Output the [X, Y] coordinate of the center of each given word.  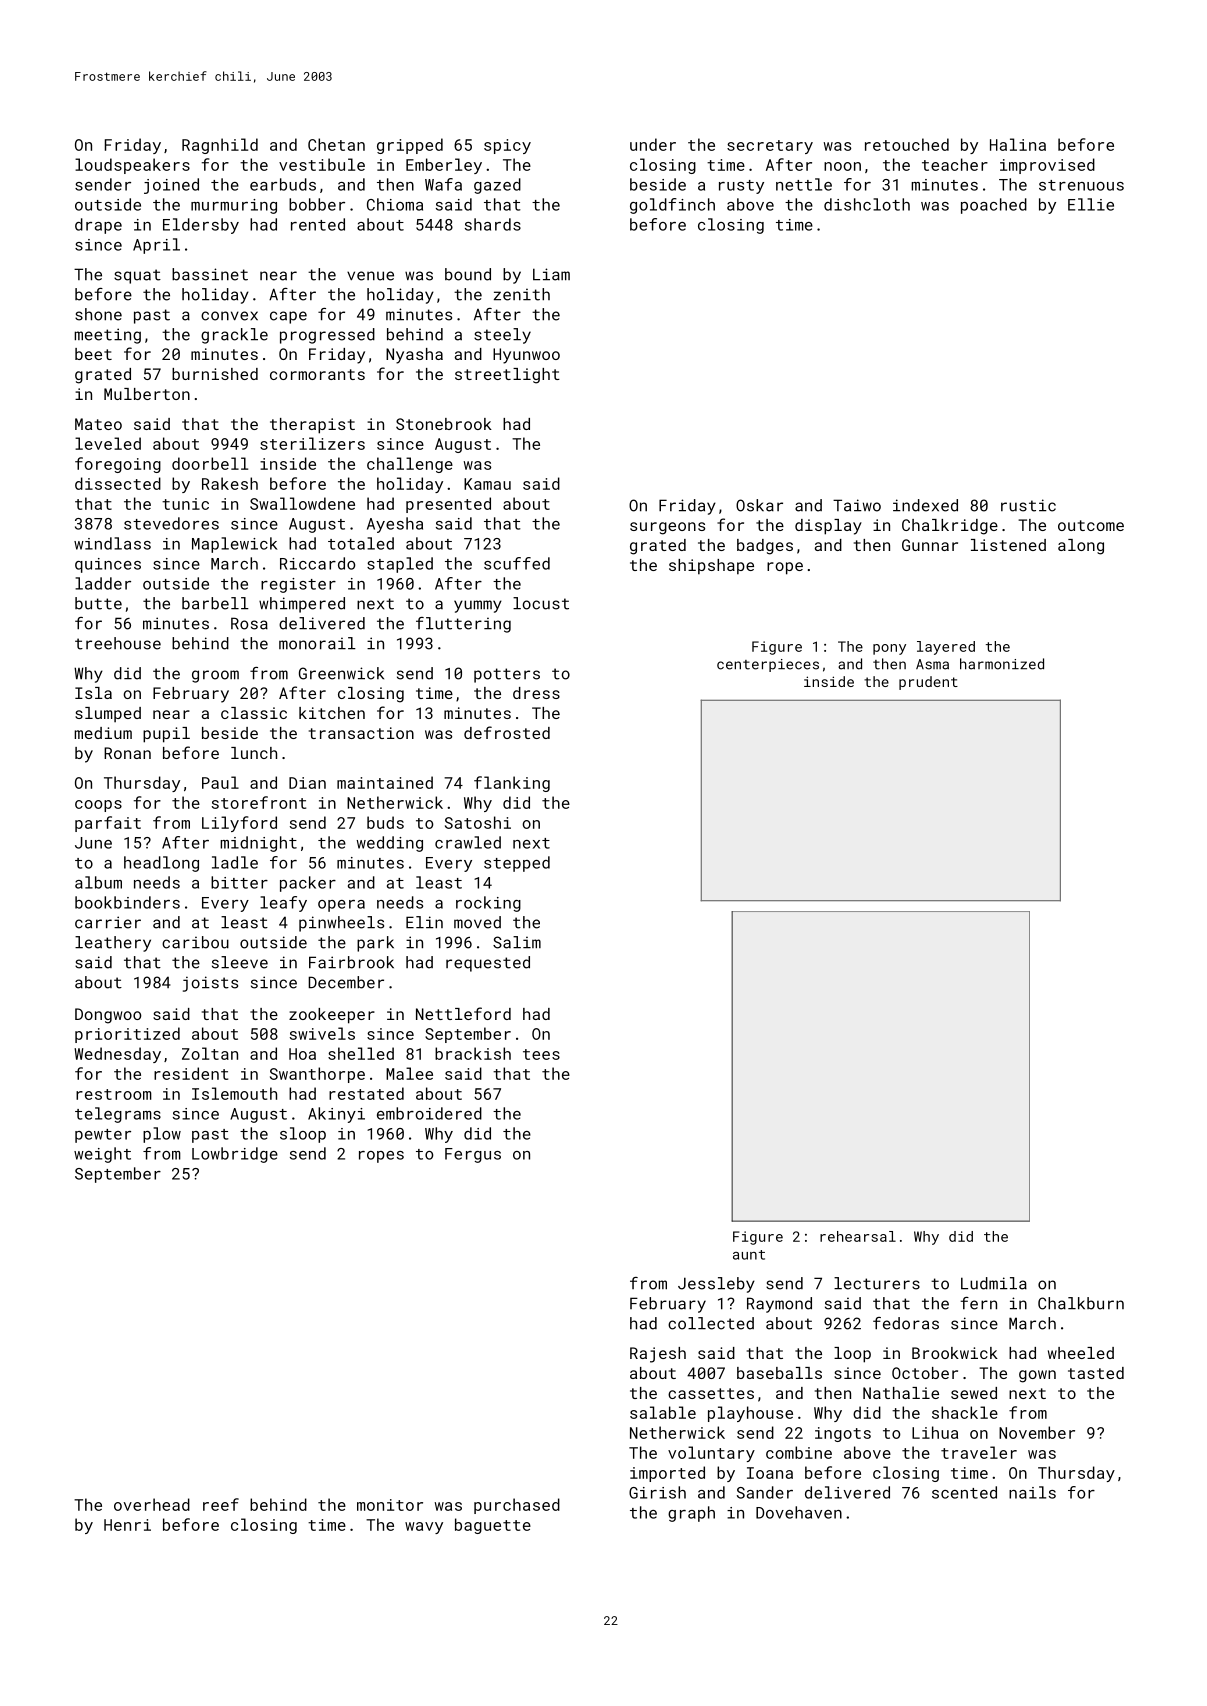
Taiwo [857, 505]
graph [691, 1514]
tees [541, 1054]
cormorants [317, 374]
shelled [361, 1053]
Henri [127, 1525]
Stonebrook [444, 424]
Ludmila [994, 1283]
